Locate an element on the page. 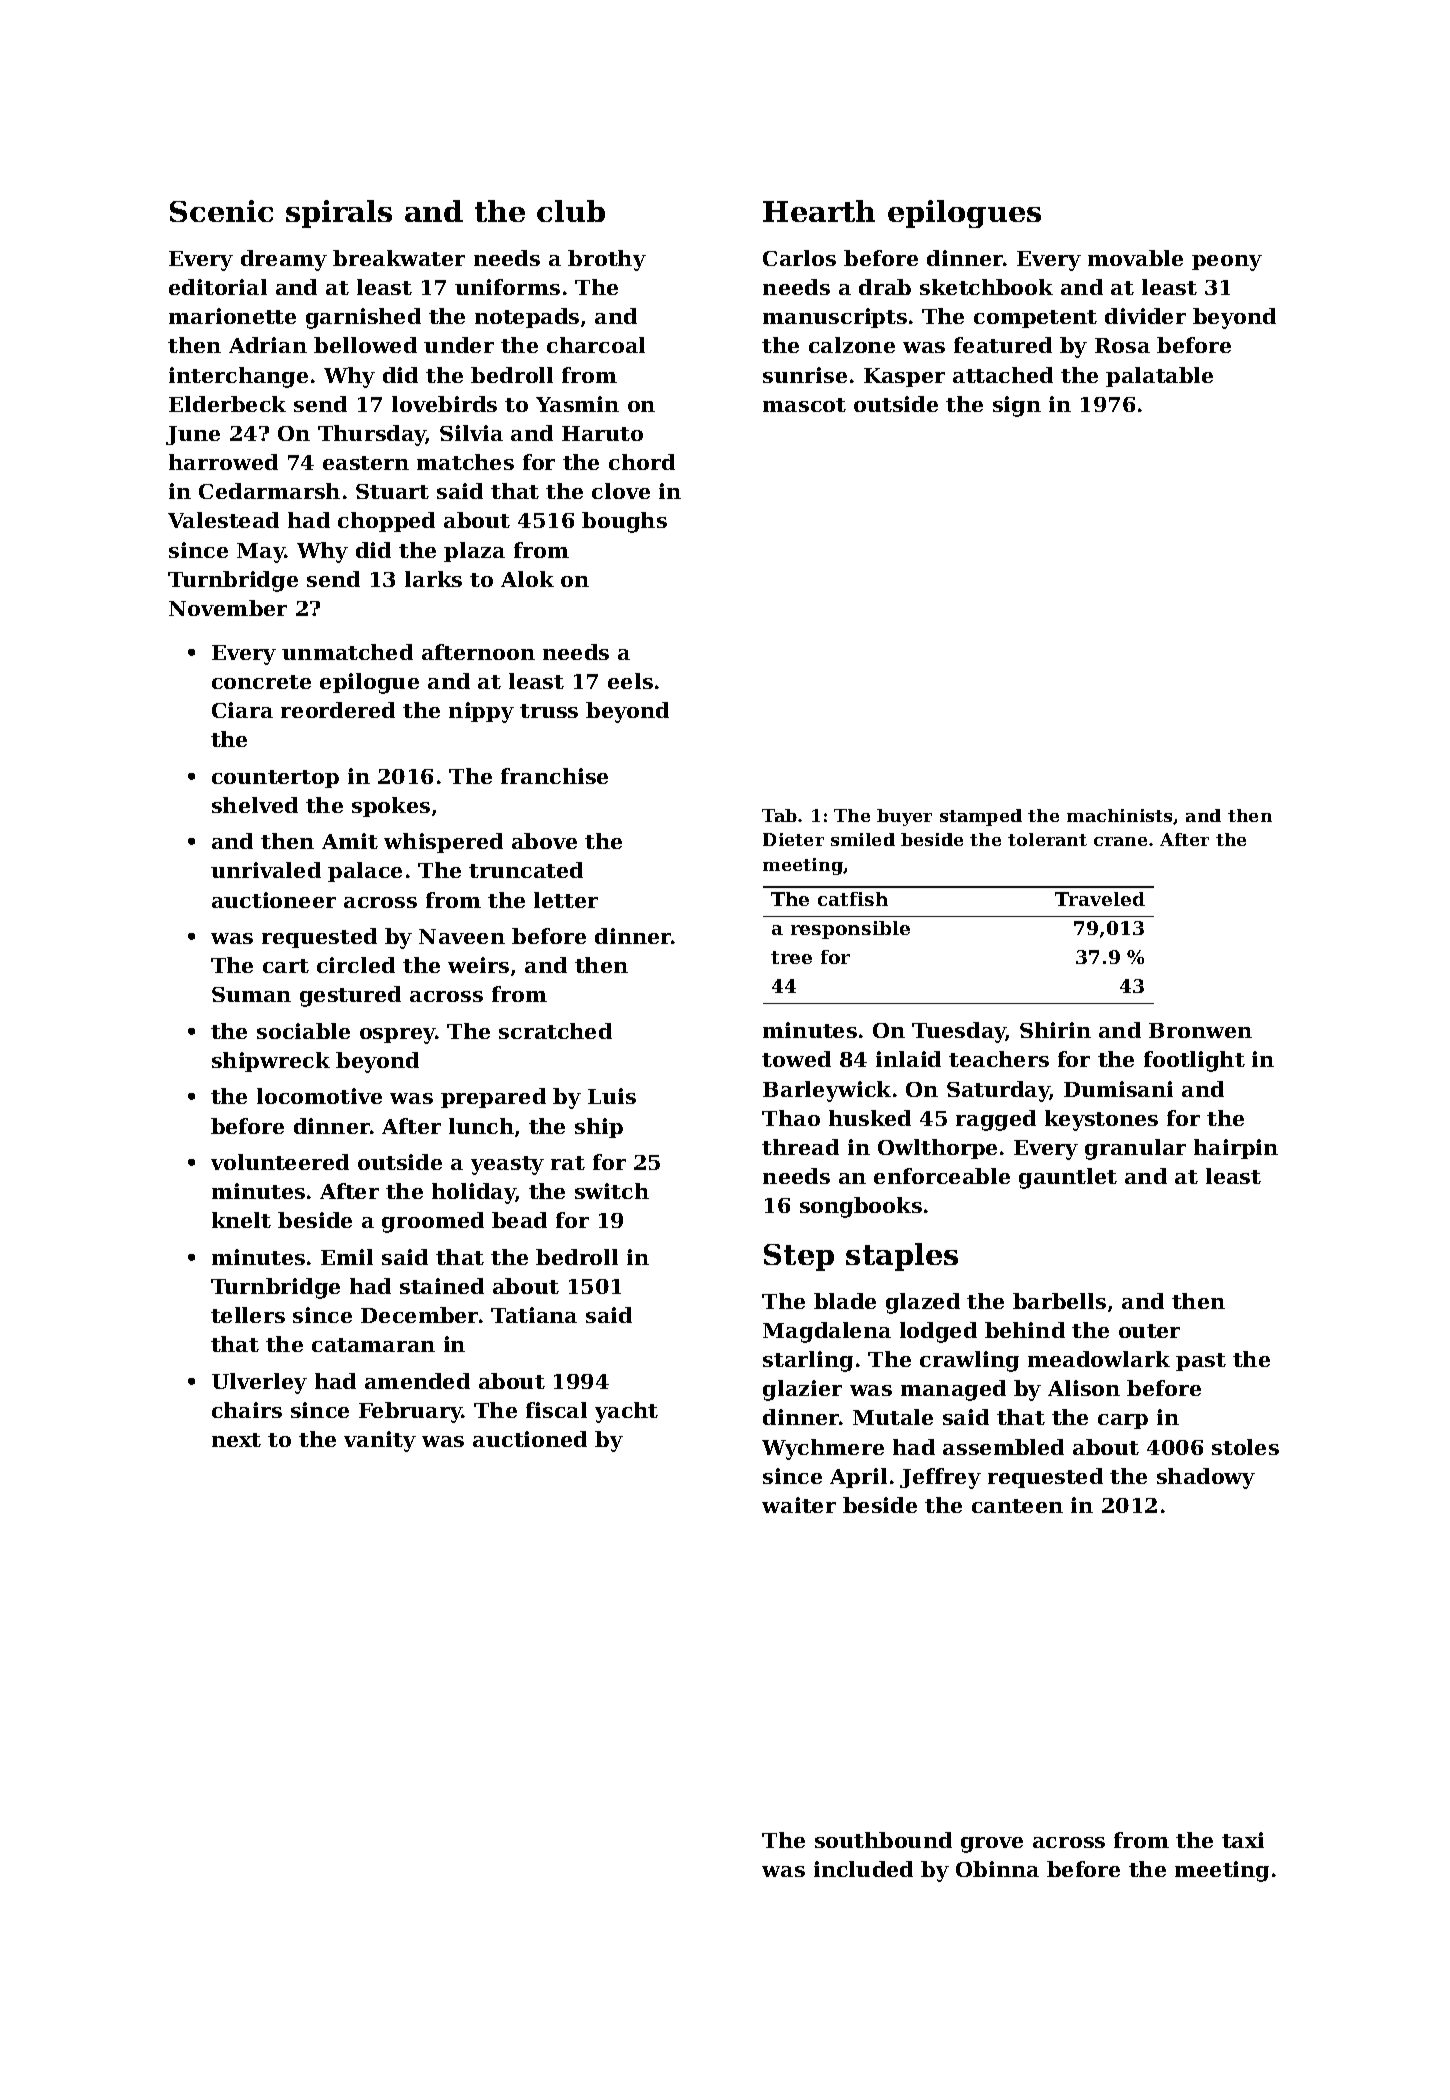 The width and height of the document is (1450, 2100). Valestead is located at coordinates (223, 520).
